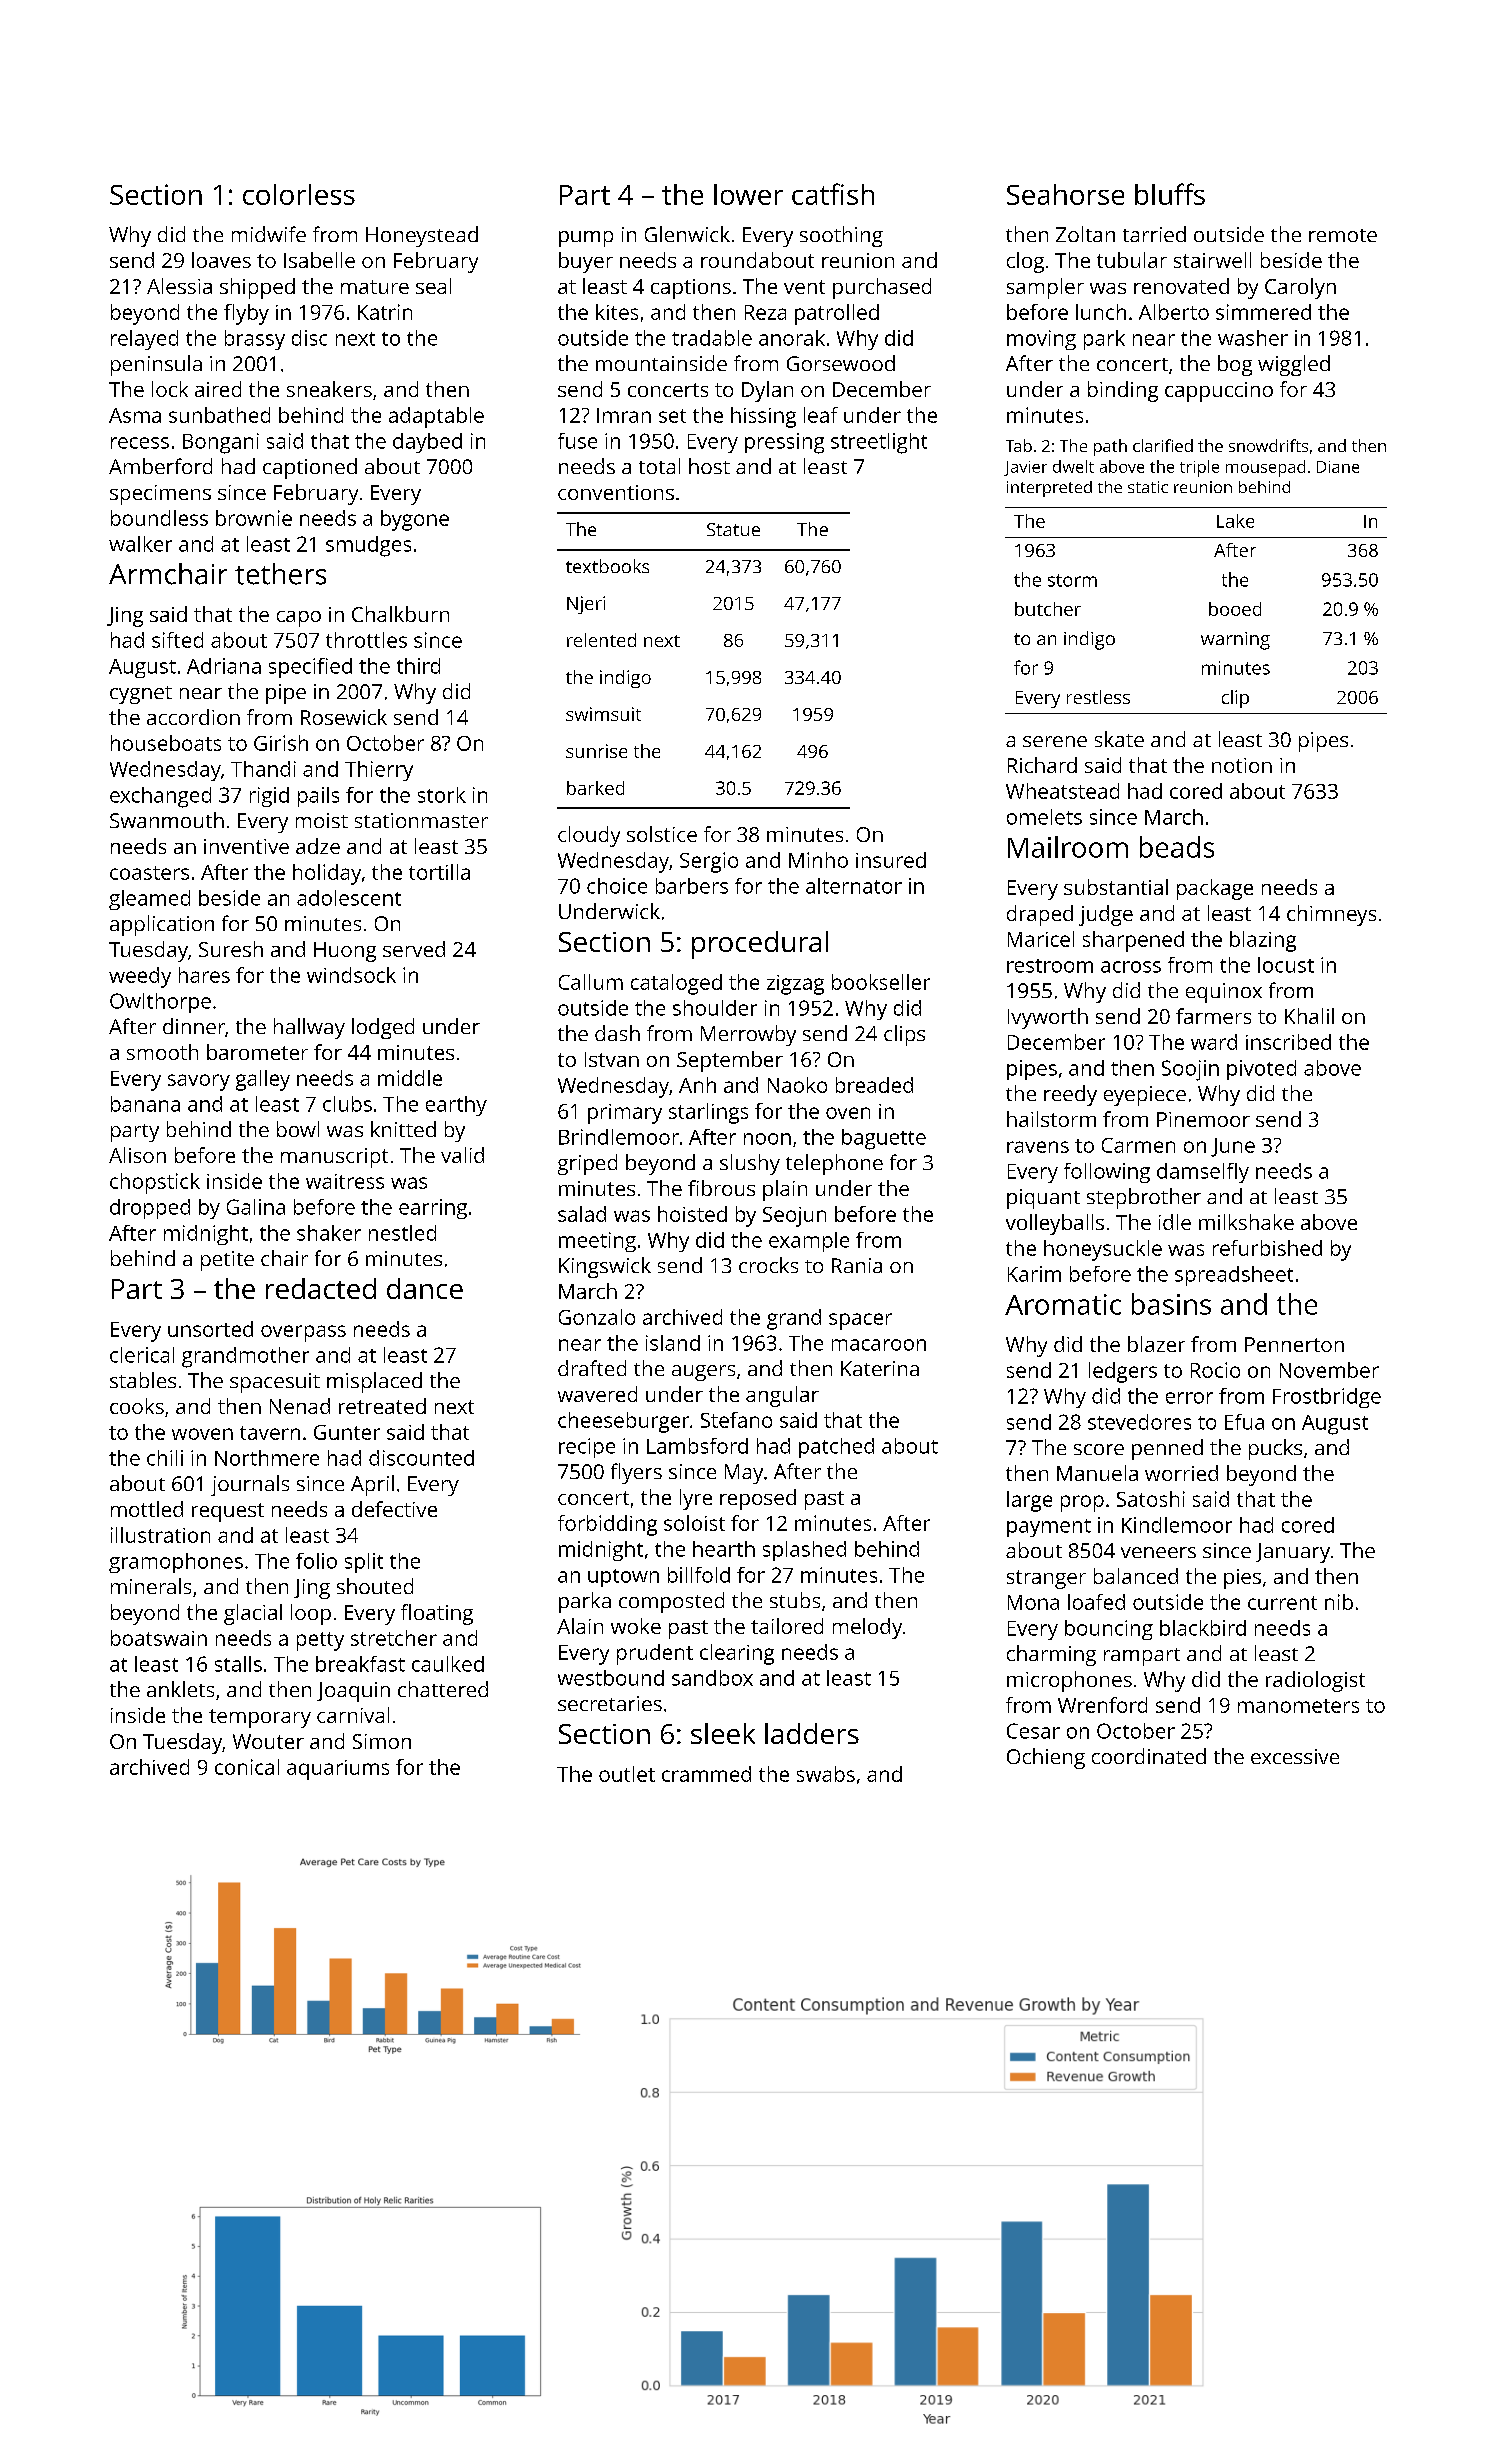 Image resolution: width=1496 pixels, height=2464 pixels. I want to click on colorless, so click(299, 194).
